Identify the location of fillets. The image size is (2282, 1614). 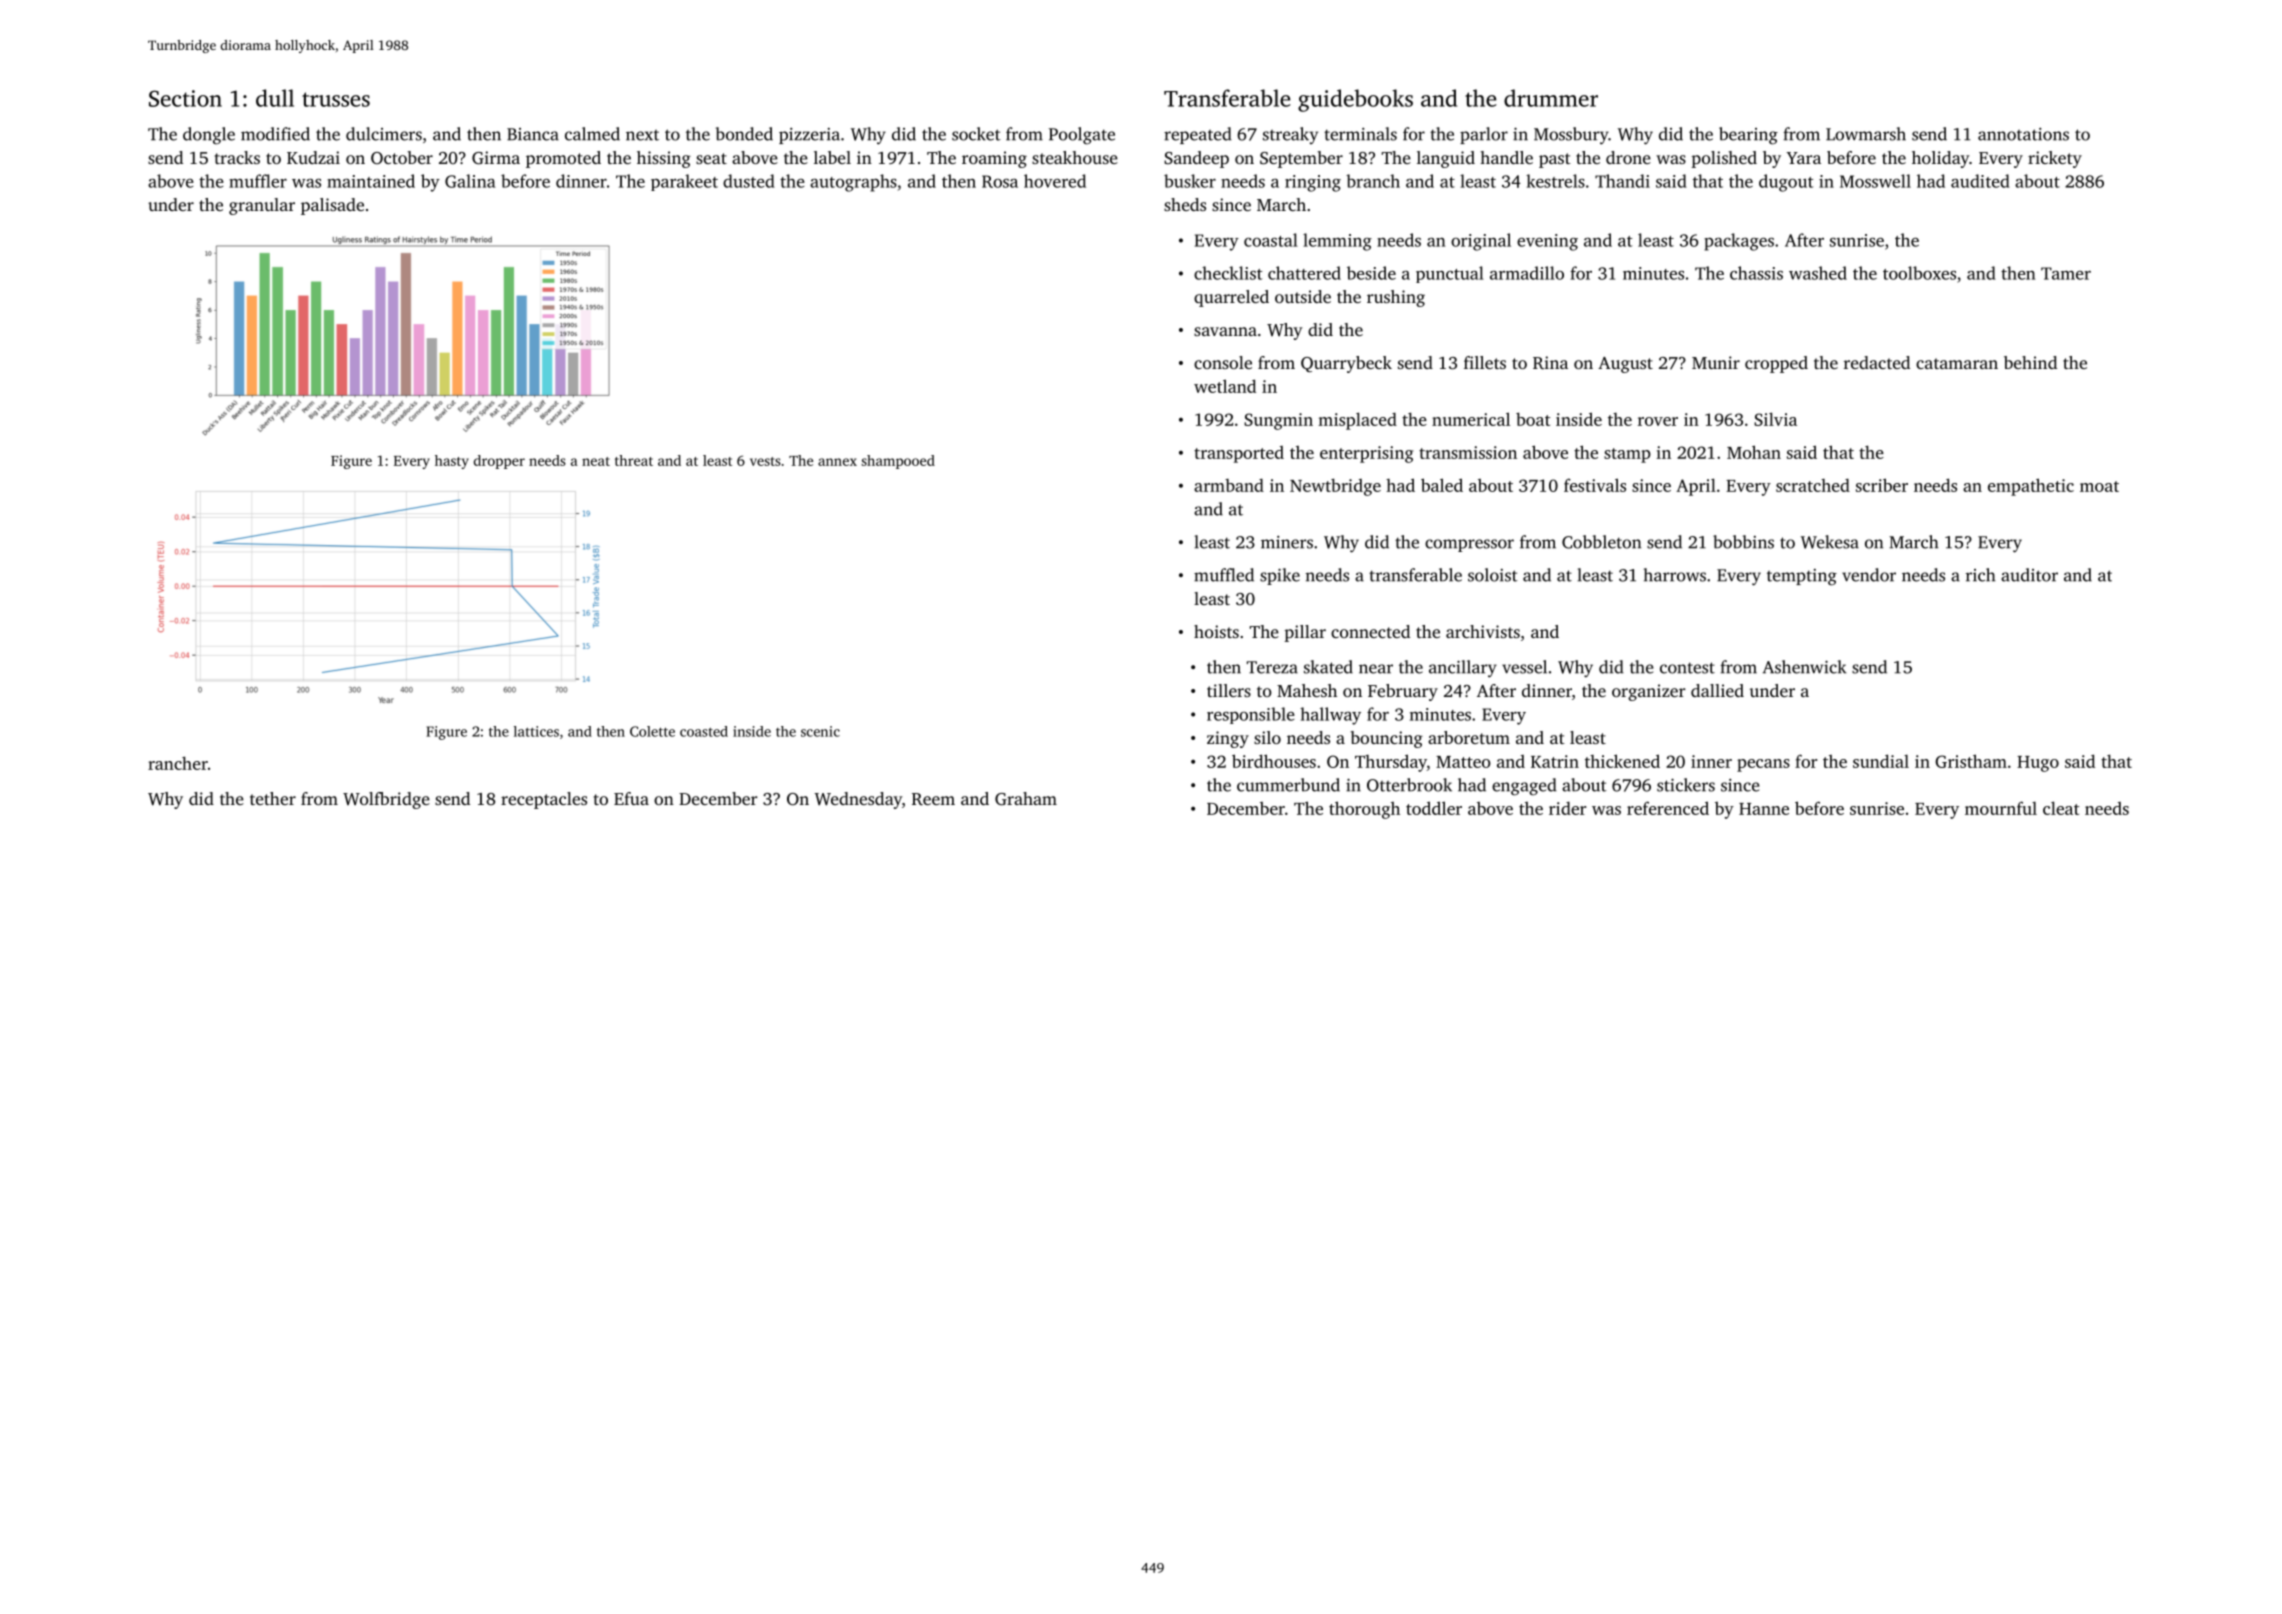
(1485, 362).
